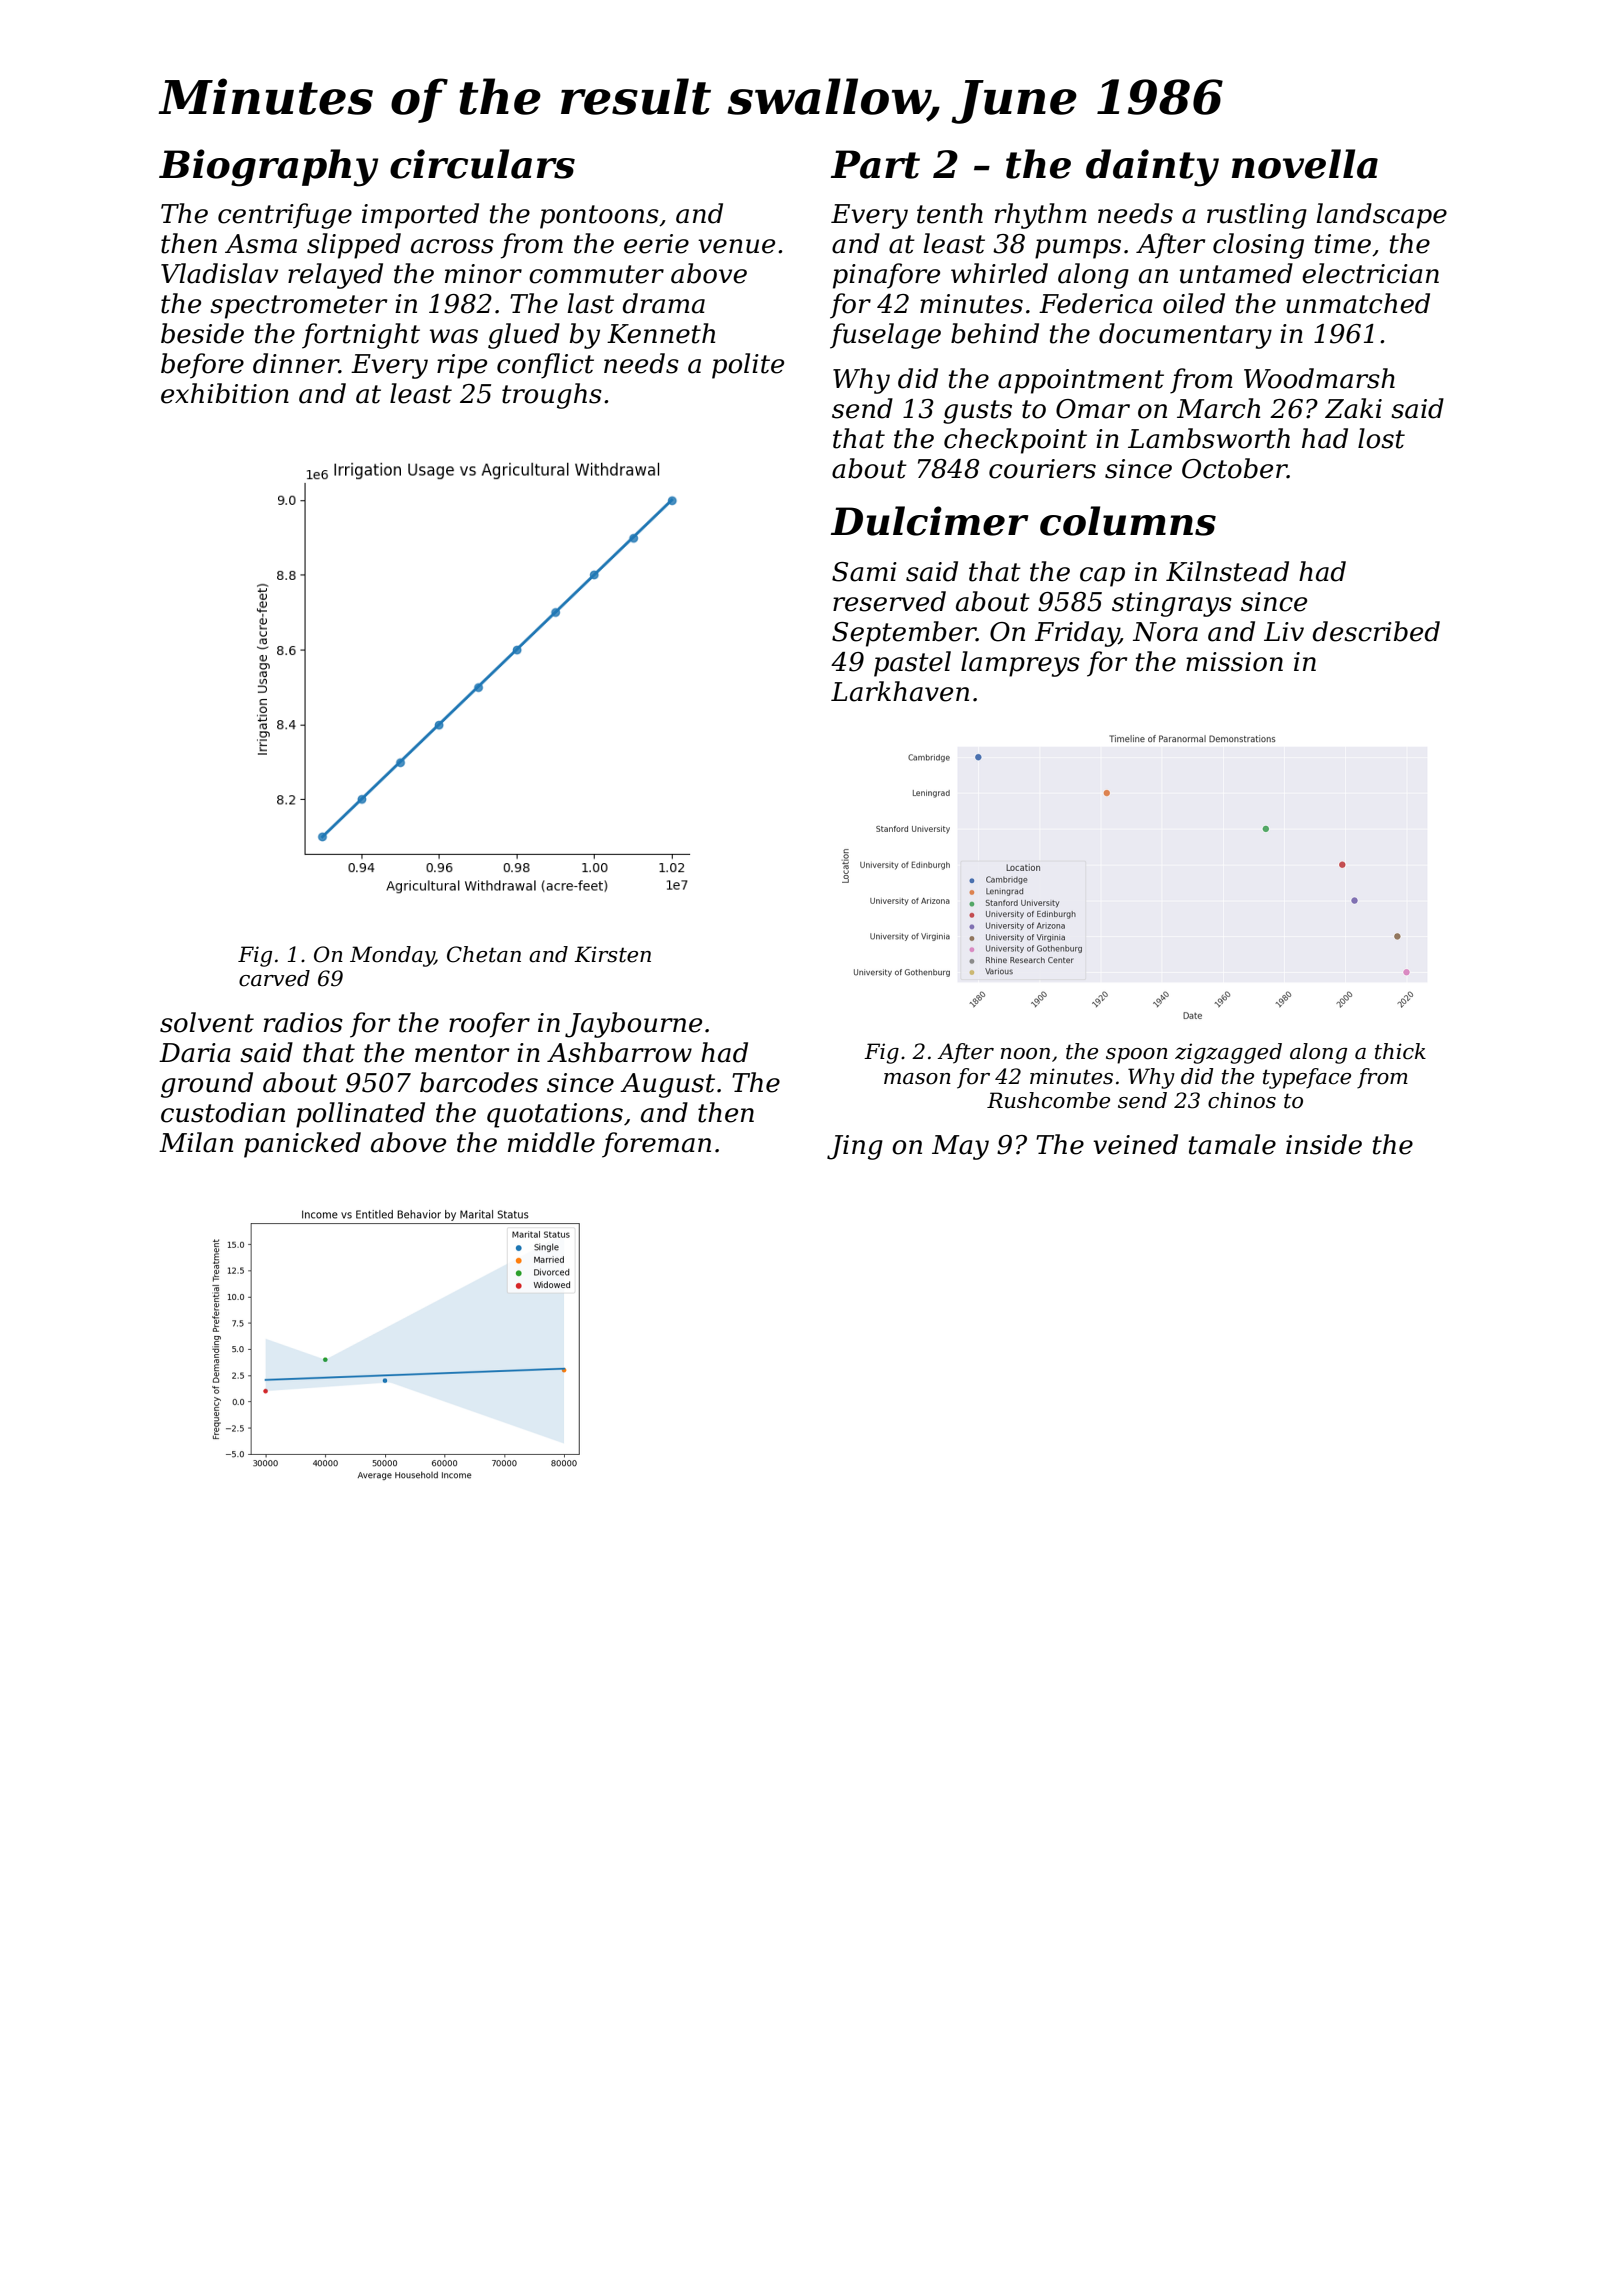 This screenshot has width=1620, height=2292. What do you see at coordinates (612, 954) in the screenshot?
I see `Kirsten` at bounding box center [612, 954].
